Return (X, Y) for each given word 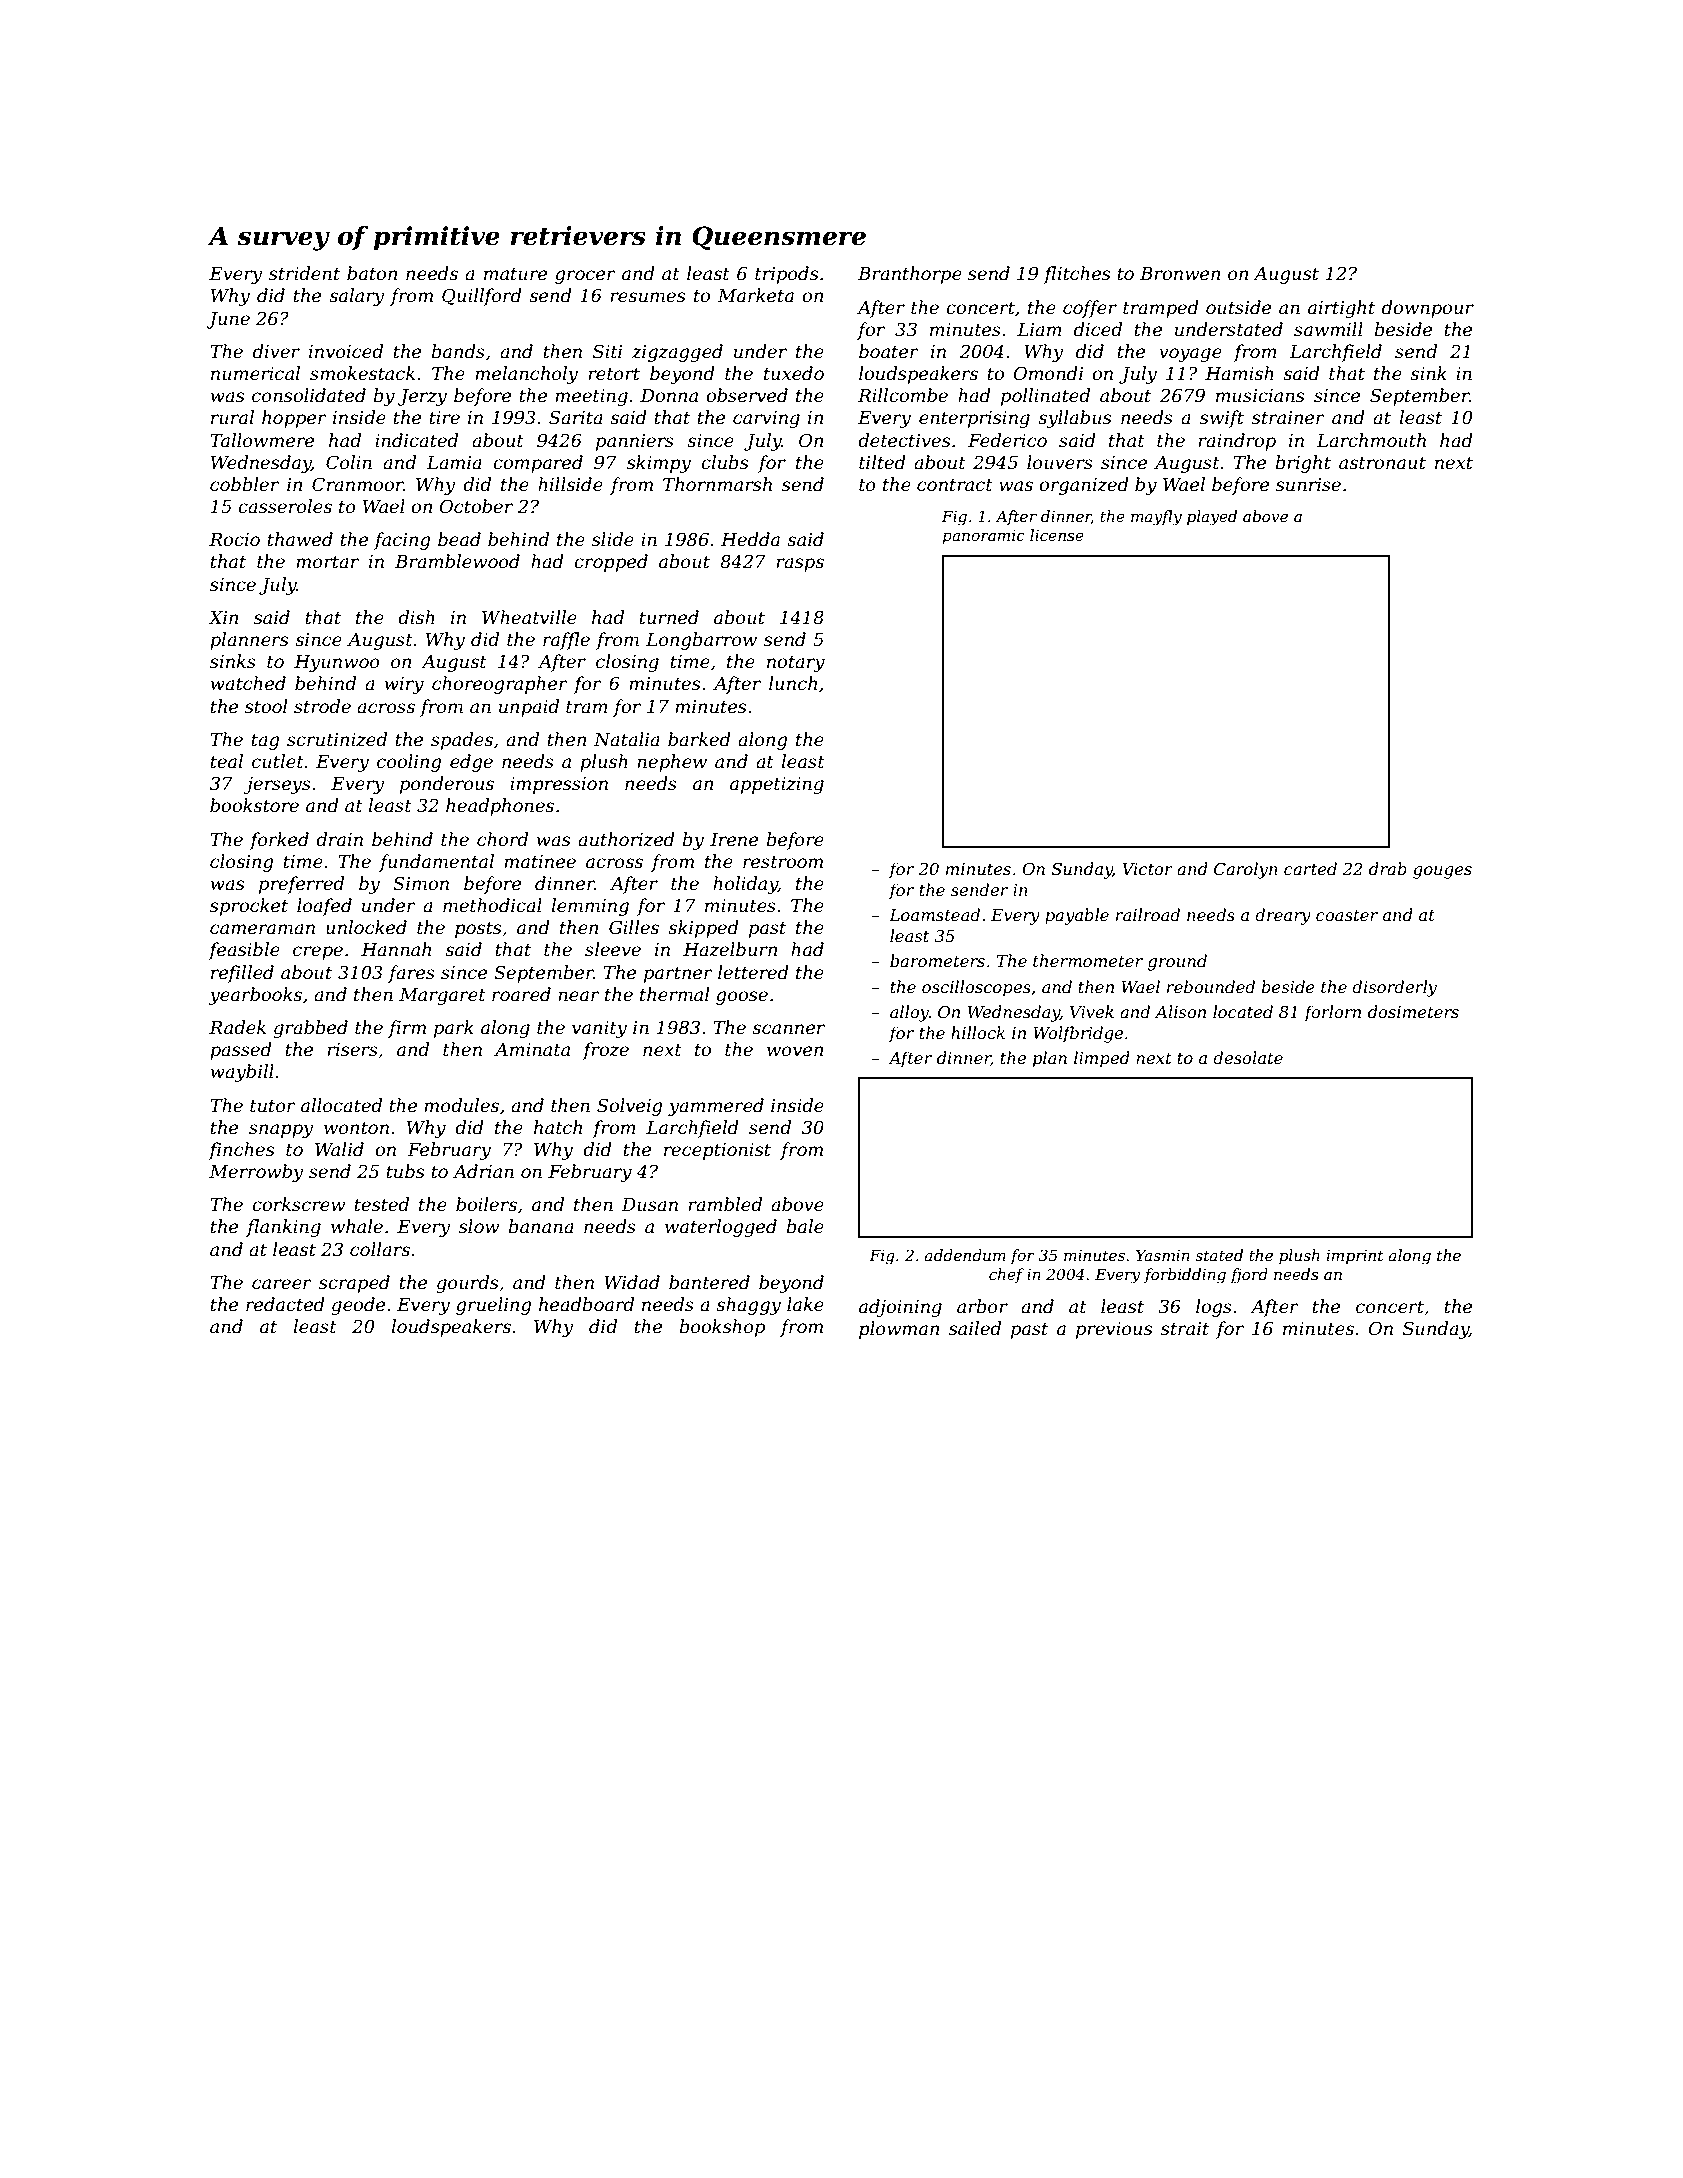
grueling (494, 1306)
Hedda (750, 539)
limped (1102, 1059)
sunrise (1308, 485)
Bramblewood (457, 561)
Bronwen (1180, 274)
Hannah (396, 949)
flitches (1076, 275)
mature (515, 274)
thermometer (1088, 960)
